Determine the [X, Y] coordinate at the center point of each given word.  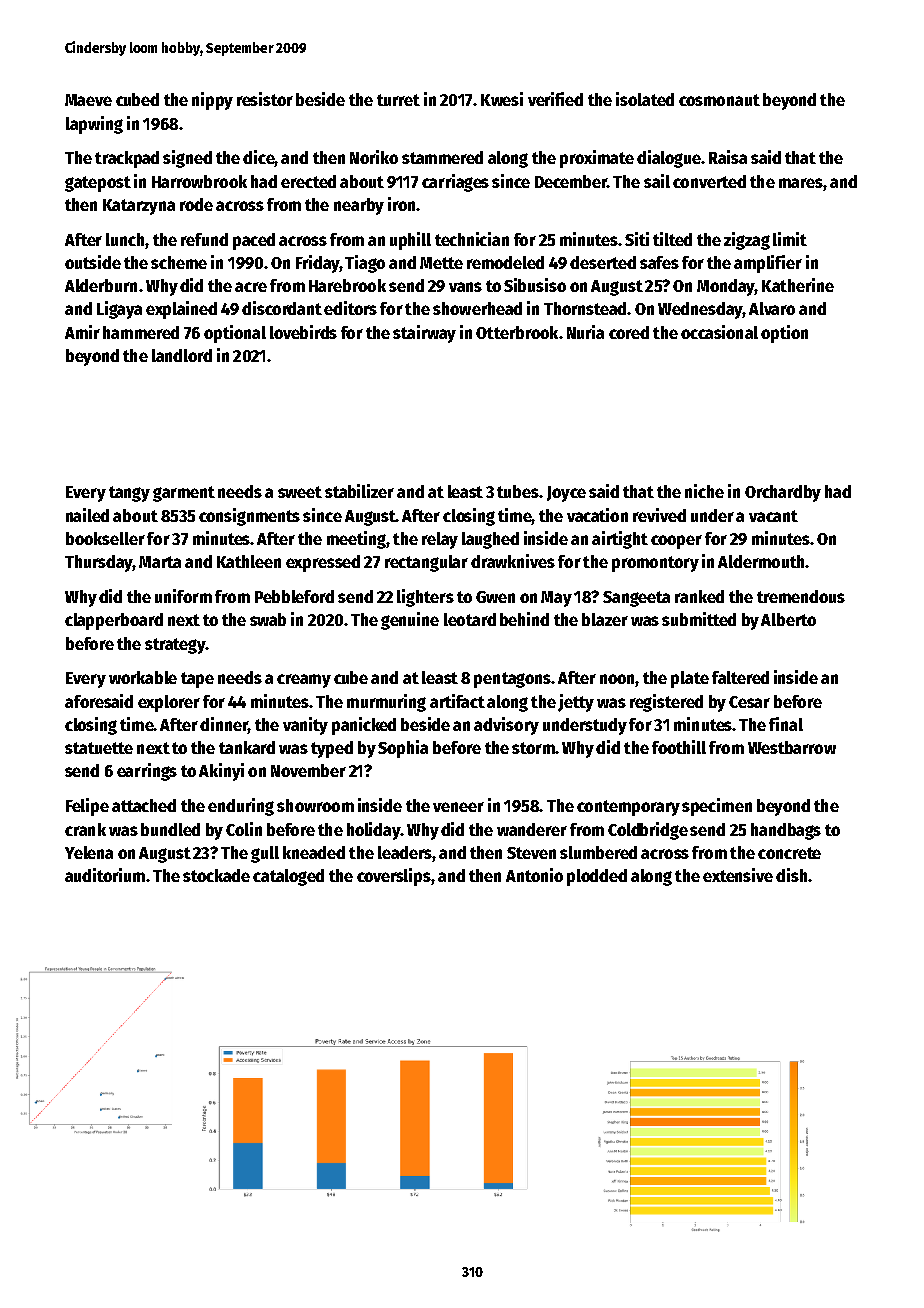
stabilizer [359, 491]
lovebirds [303, 332]
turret [398, 100]
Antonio [534, 875]
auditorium [105, 875]
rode [196, 204]
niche [704, 491]
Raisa [728, 157]
